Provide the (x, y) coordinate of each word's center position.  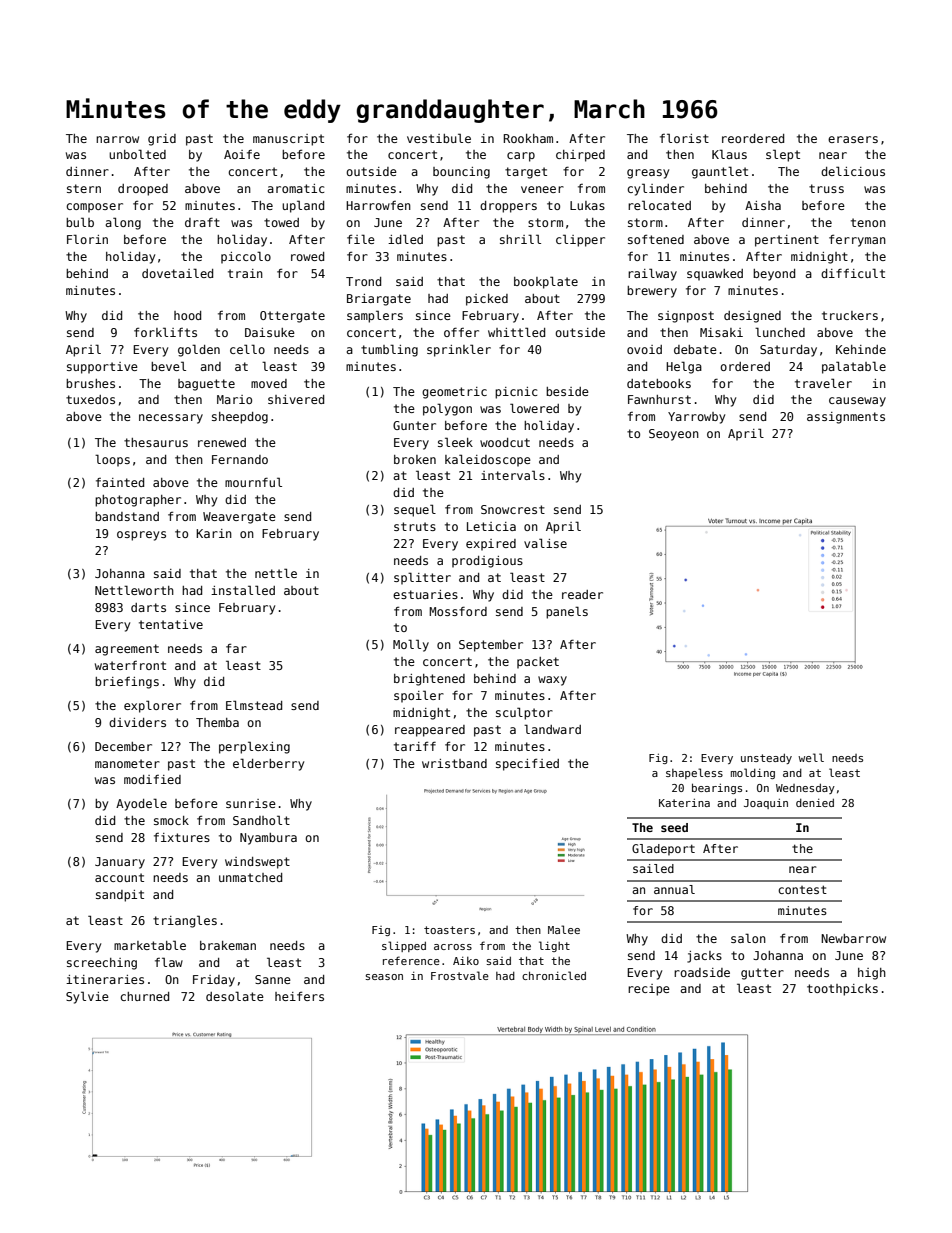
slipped (404, 946)
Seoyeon (674, 435)
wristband (454, 763)
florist (684, 138)
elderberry (268, 764)
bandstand (127, 516)
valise (545, 543)
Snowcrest (513, 509)
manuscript (288, 140)
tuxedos (90, 399)
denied (815, 803)
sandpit (120, 896)
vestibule (439, 138)
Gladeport (663, 850)
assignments (846, 418)
